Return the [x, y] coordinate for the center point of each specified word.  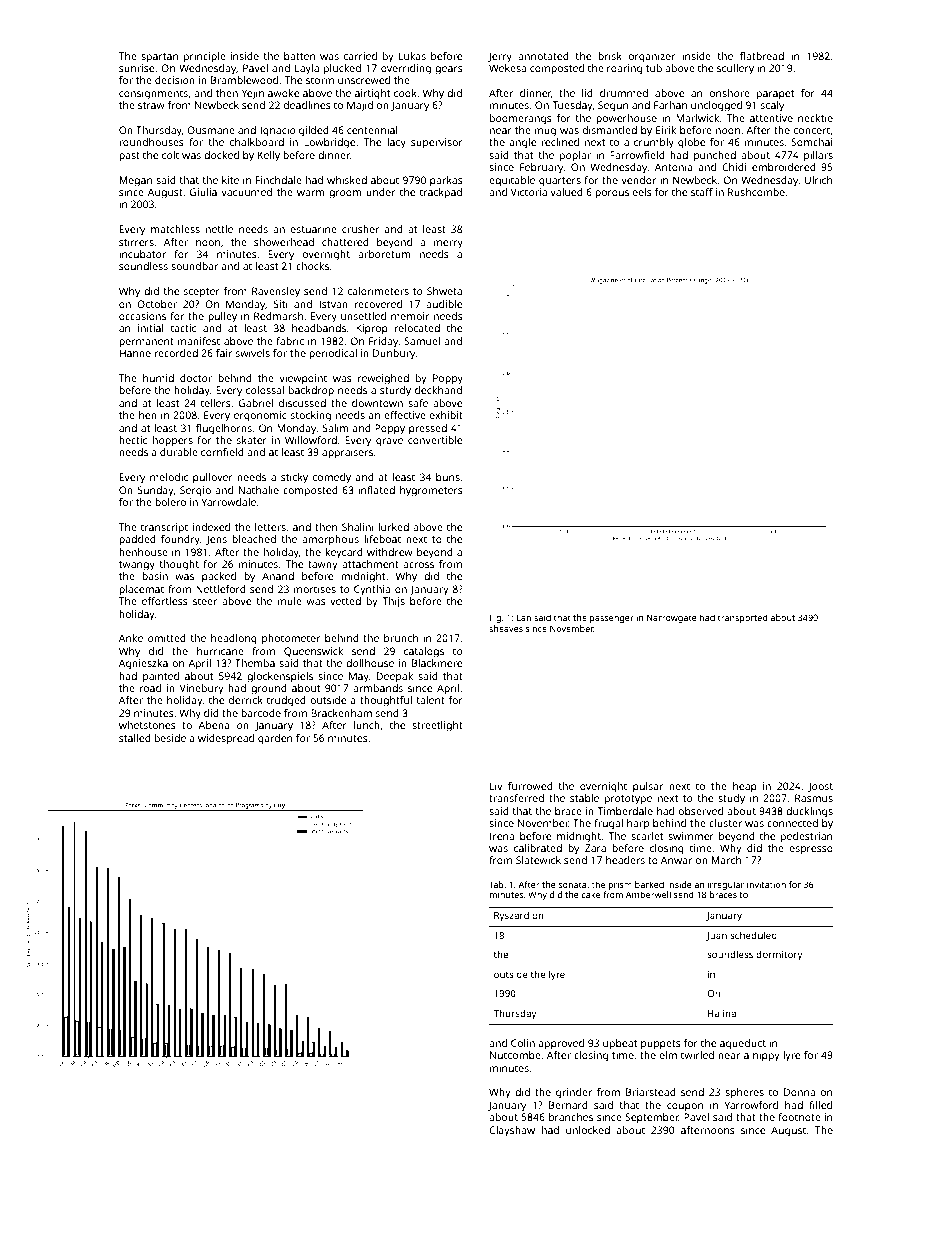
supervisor [437, 143]
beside [170, 738]
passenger [612, 619]
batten [299, 56]
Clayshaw [512, 1131]
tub [654, 68]
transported [743, 618]
